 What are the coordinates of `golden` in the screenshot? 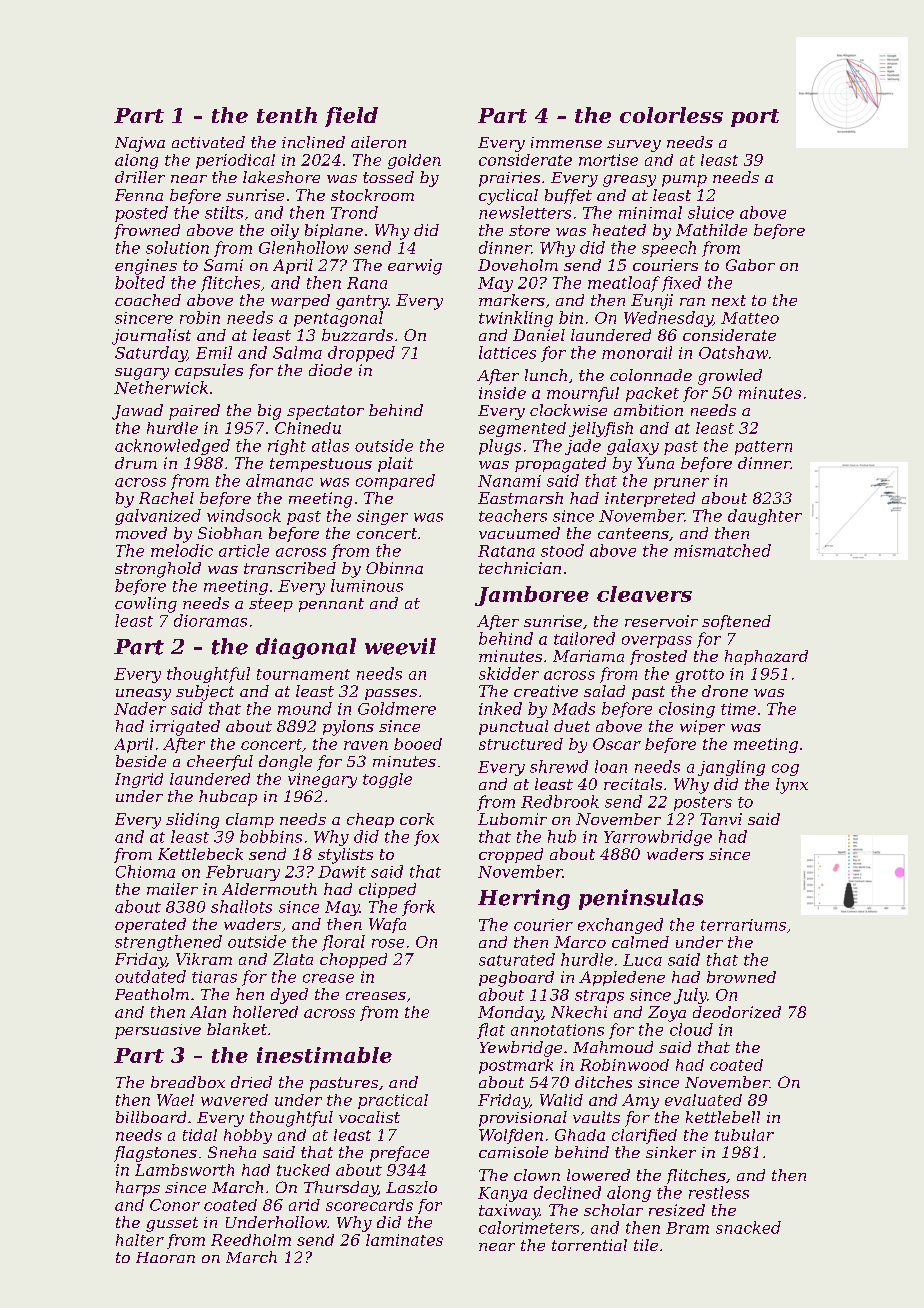 It's located at (414, 161).
